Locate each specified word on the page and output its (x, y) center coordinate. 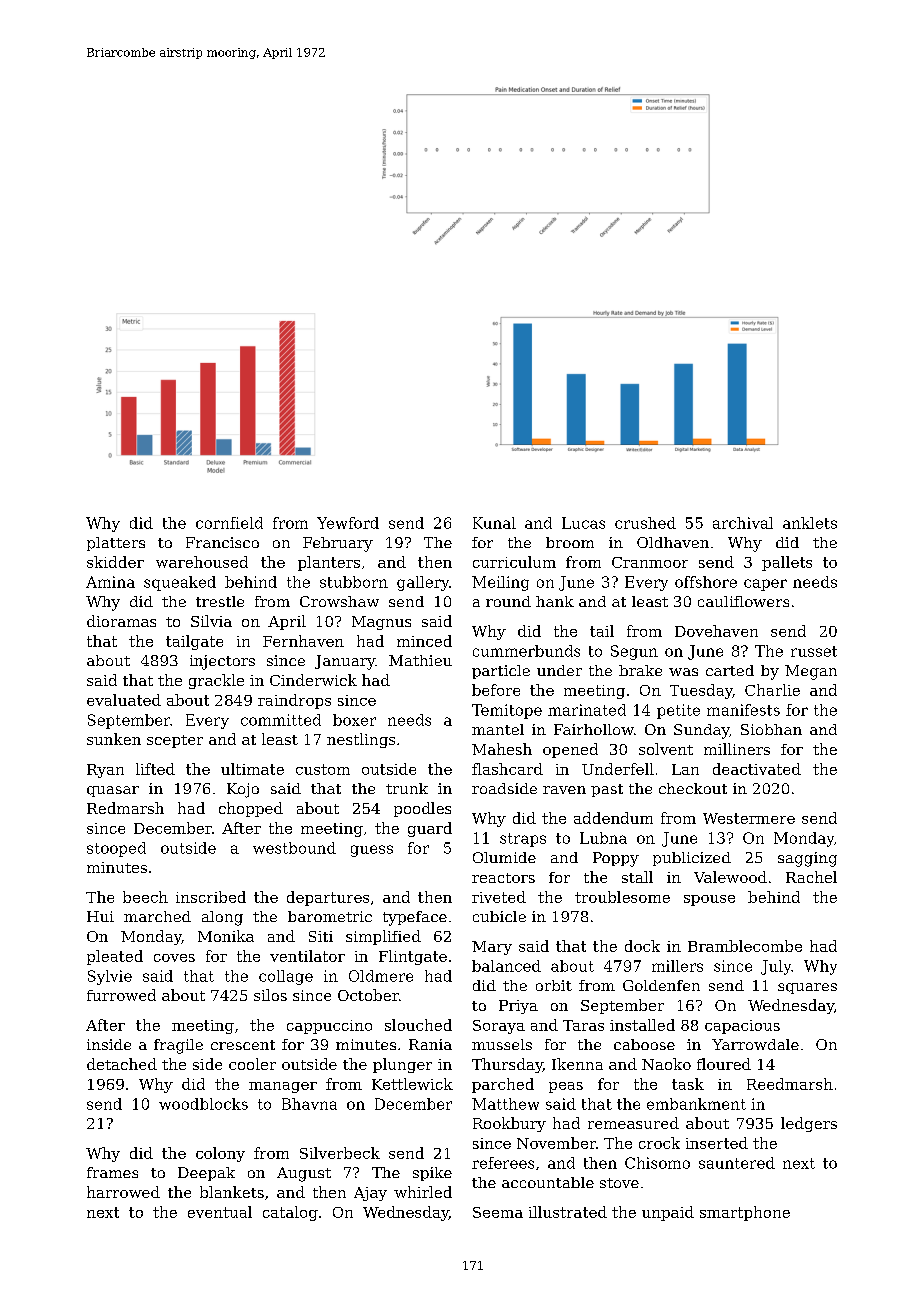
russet (814, 651)
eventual (220, 1212)
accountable (548, 1182)
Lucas (583, 523)
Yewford (348, 523)
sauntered (737, 1163)
